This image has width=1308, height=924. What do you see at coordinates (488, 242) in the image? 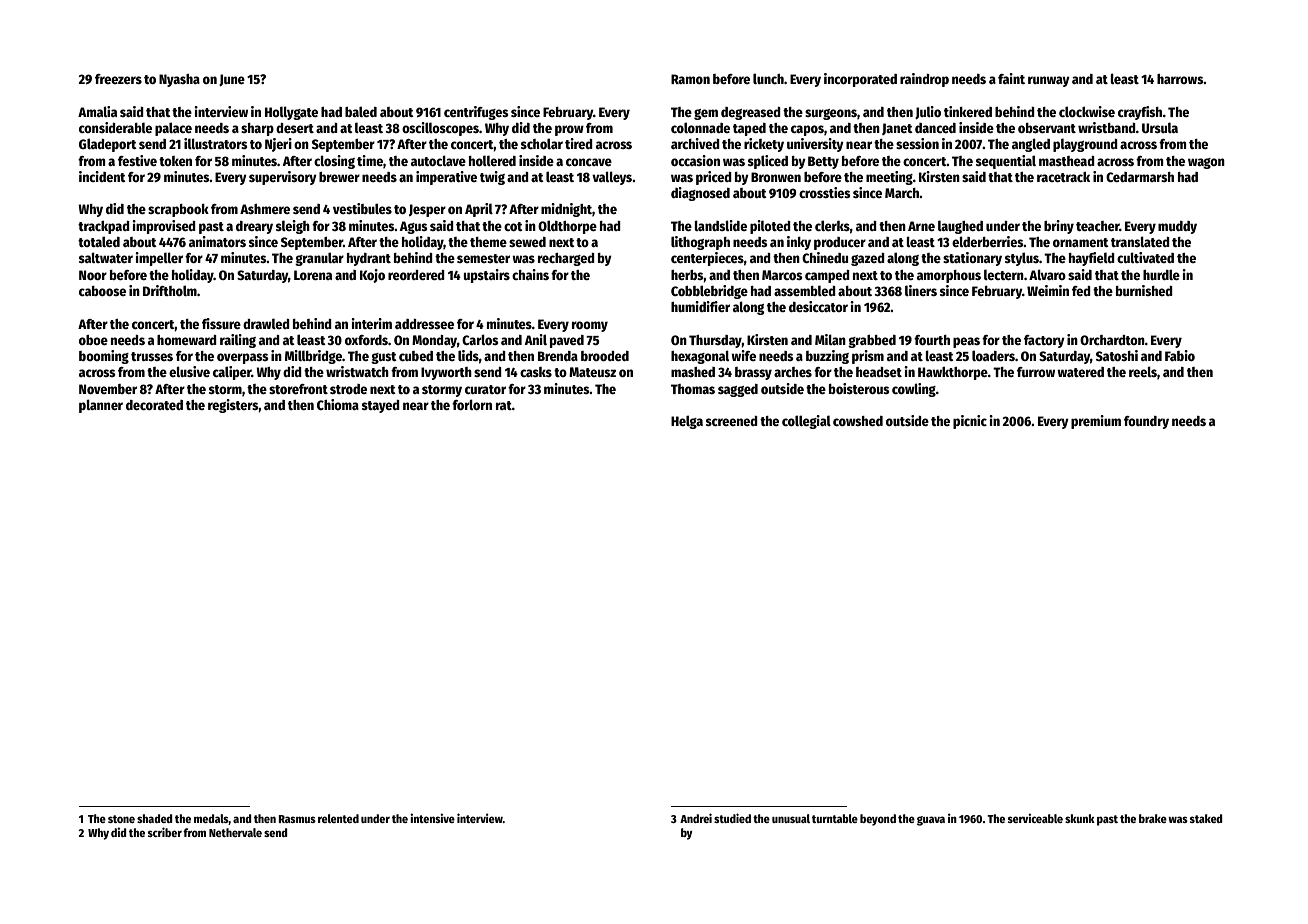
I see `theme` at bounding box center [488, 242].
